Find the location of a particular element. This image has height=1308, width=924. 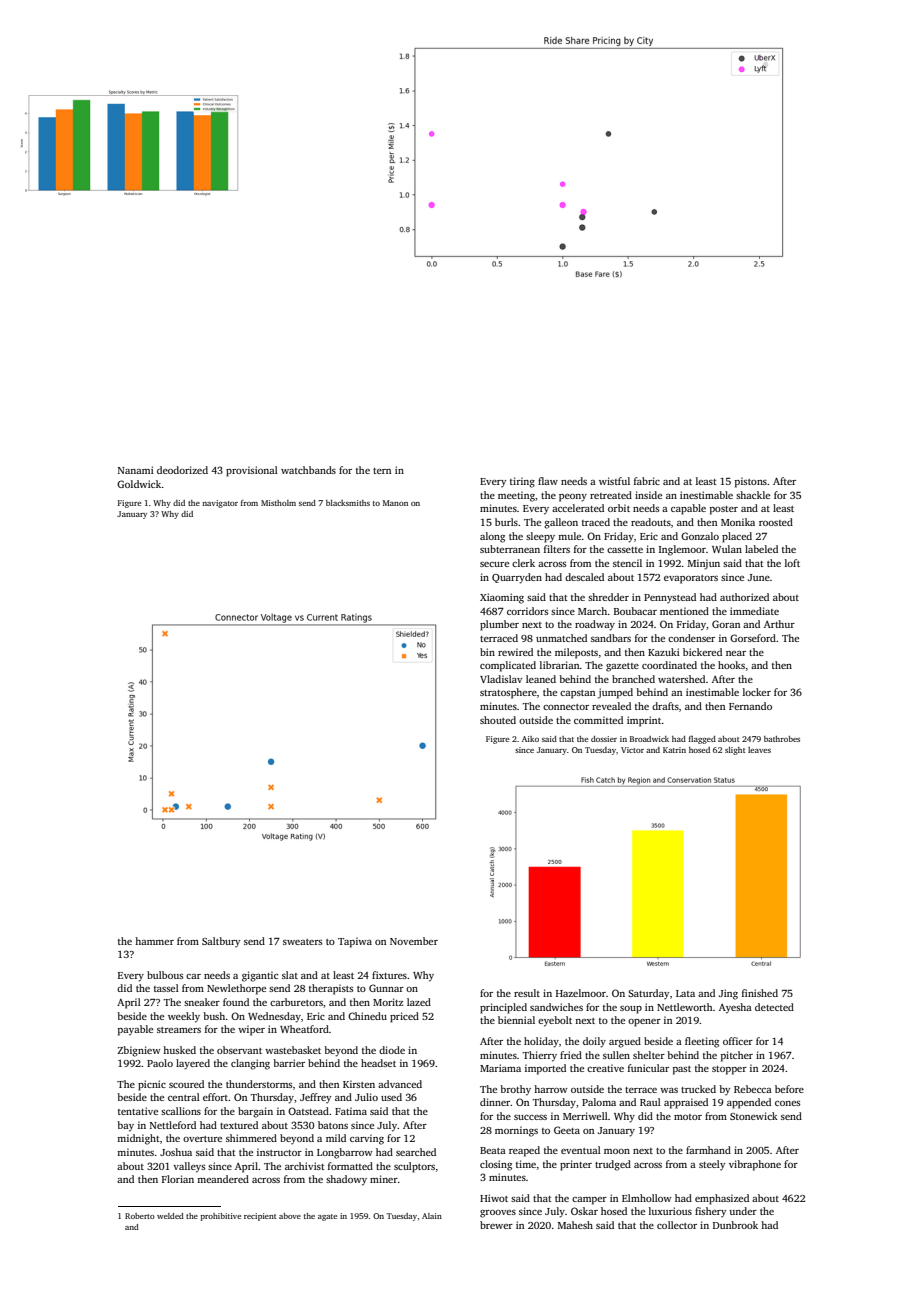

Dunbrook is located at coordinates (735, 1225).
